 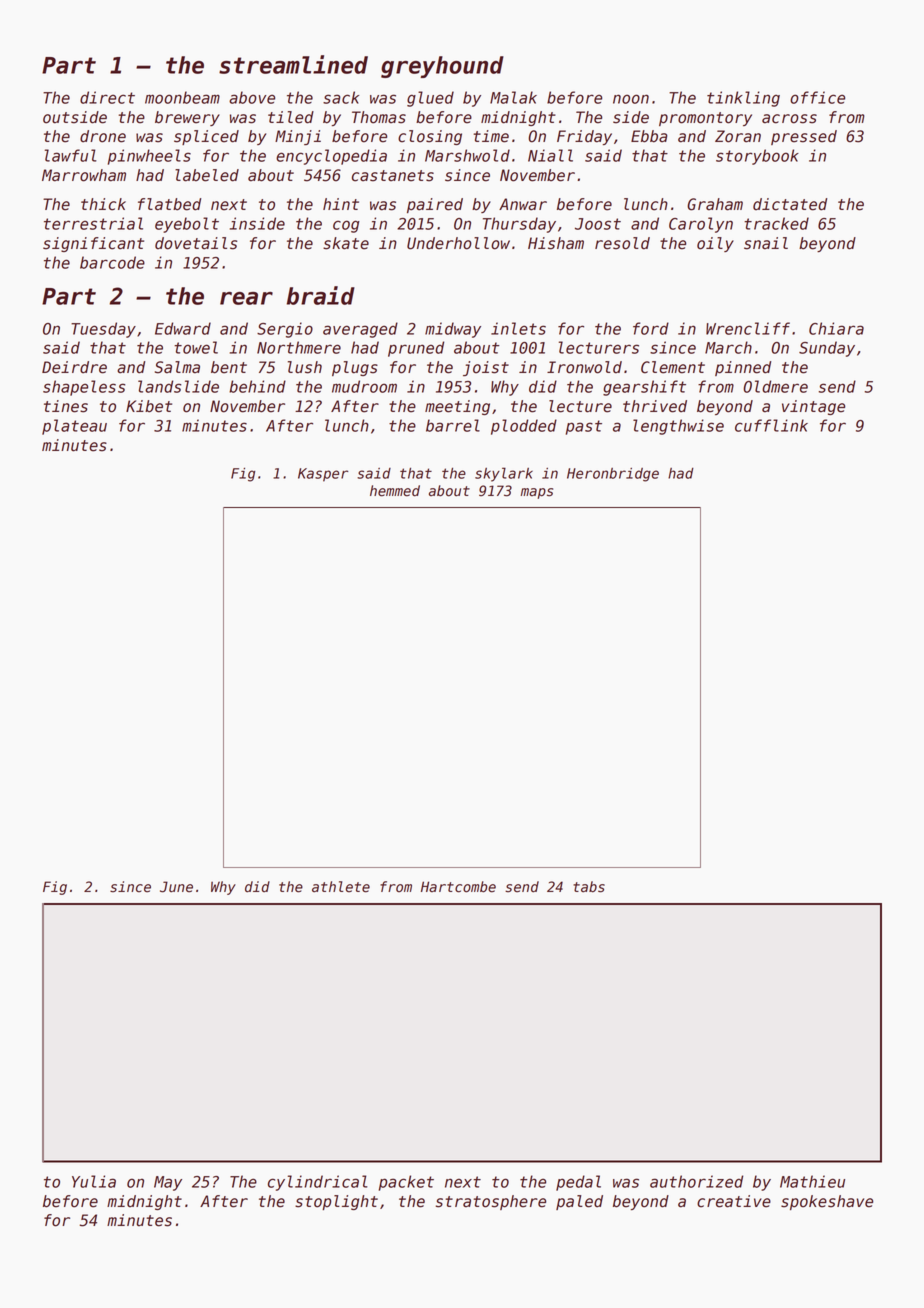 I want to click on Wrencliff, so click(x=748, y=328).
